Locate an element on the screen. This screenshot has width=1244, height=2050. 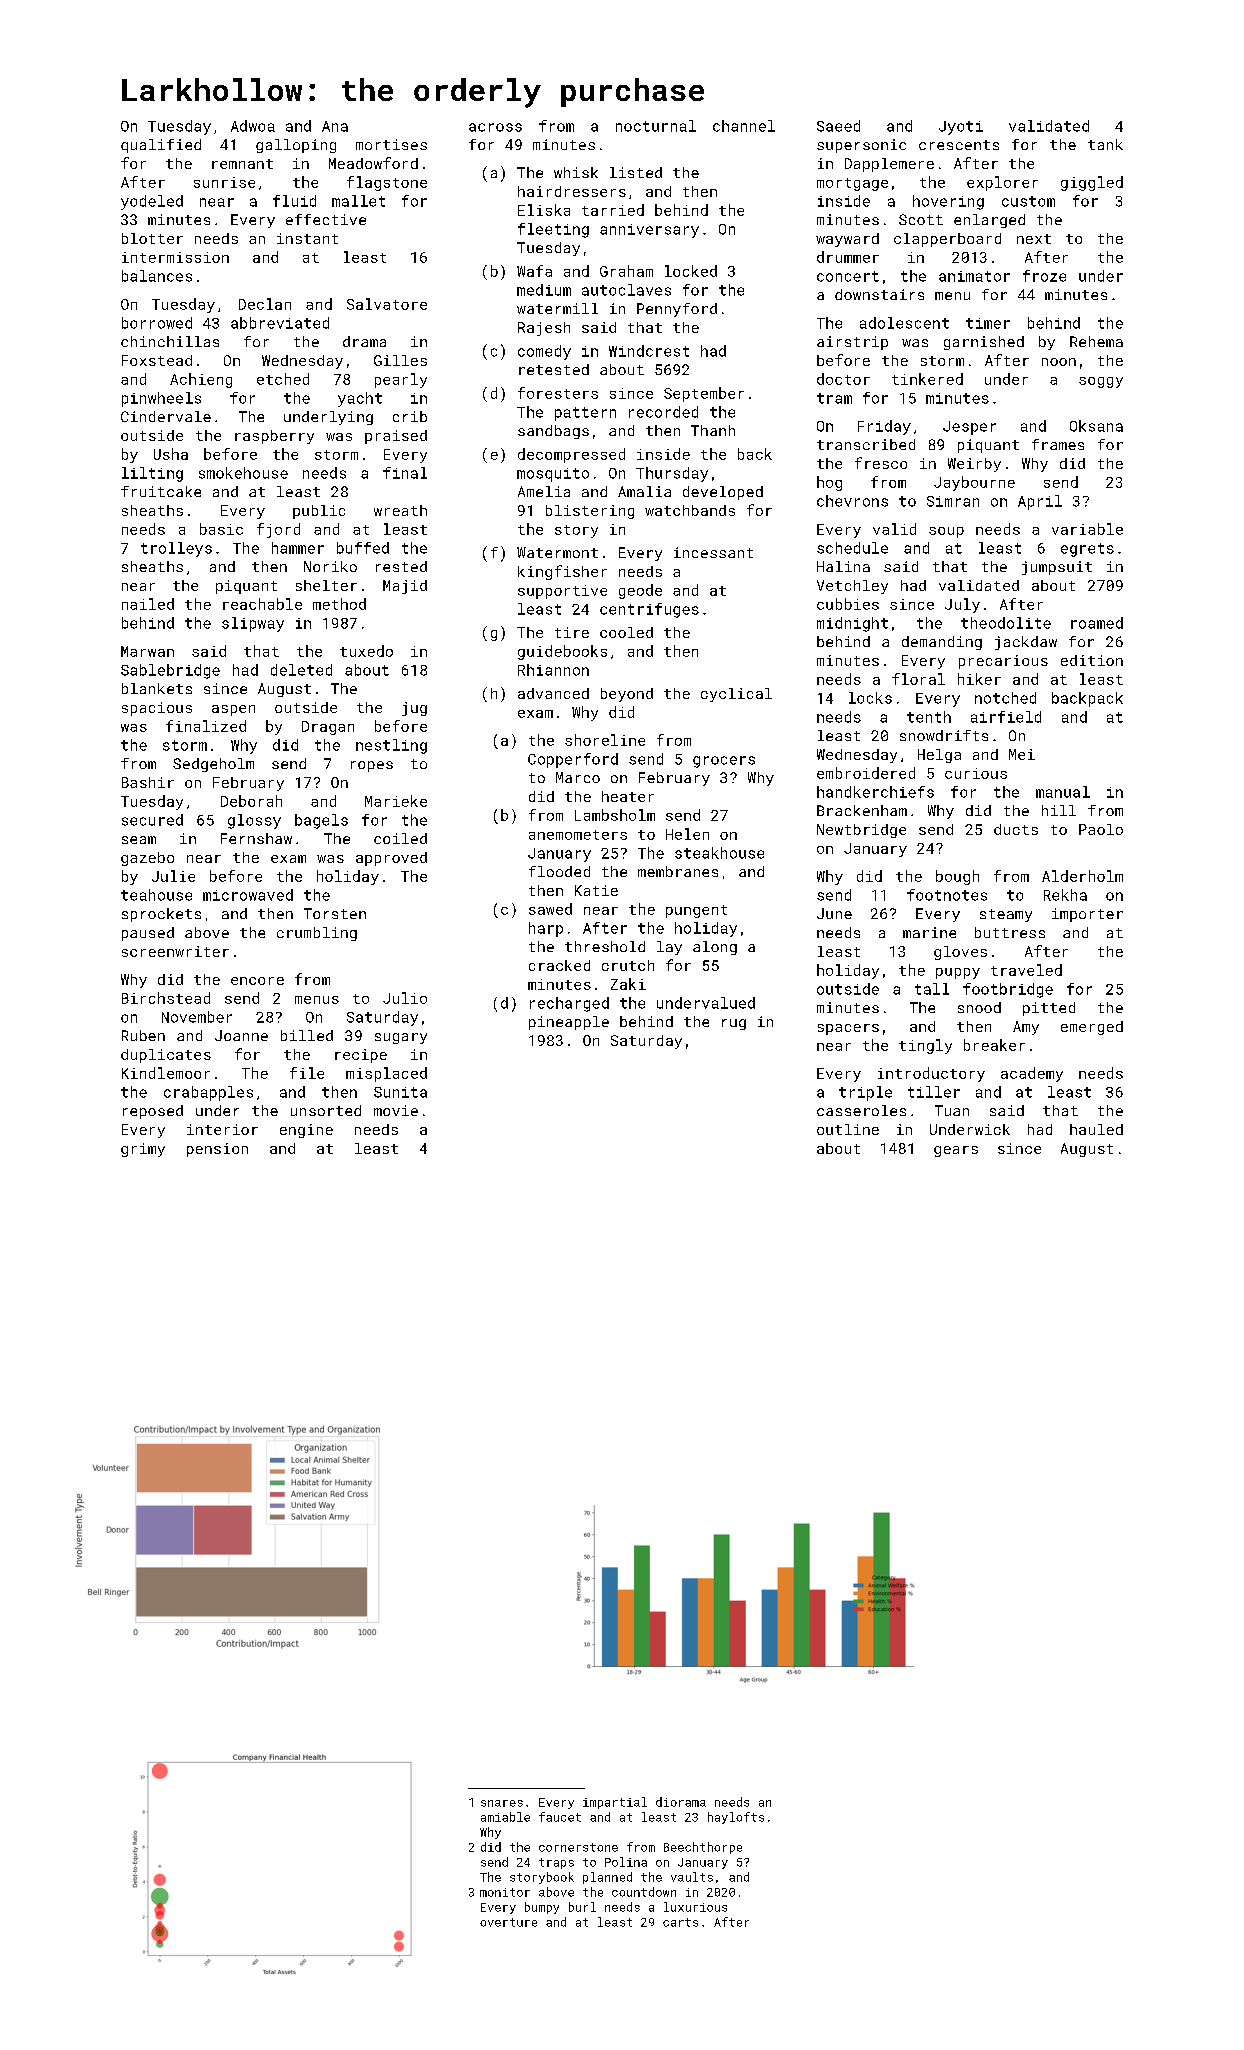
engine is located at coordinates (306, 1131).
